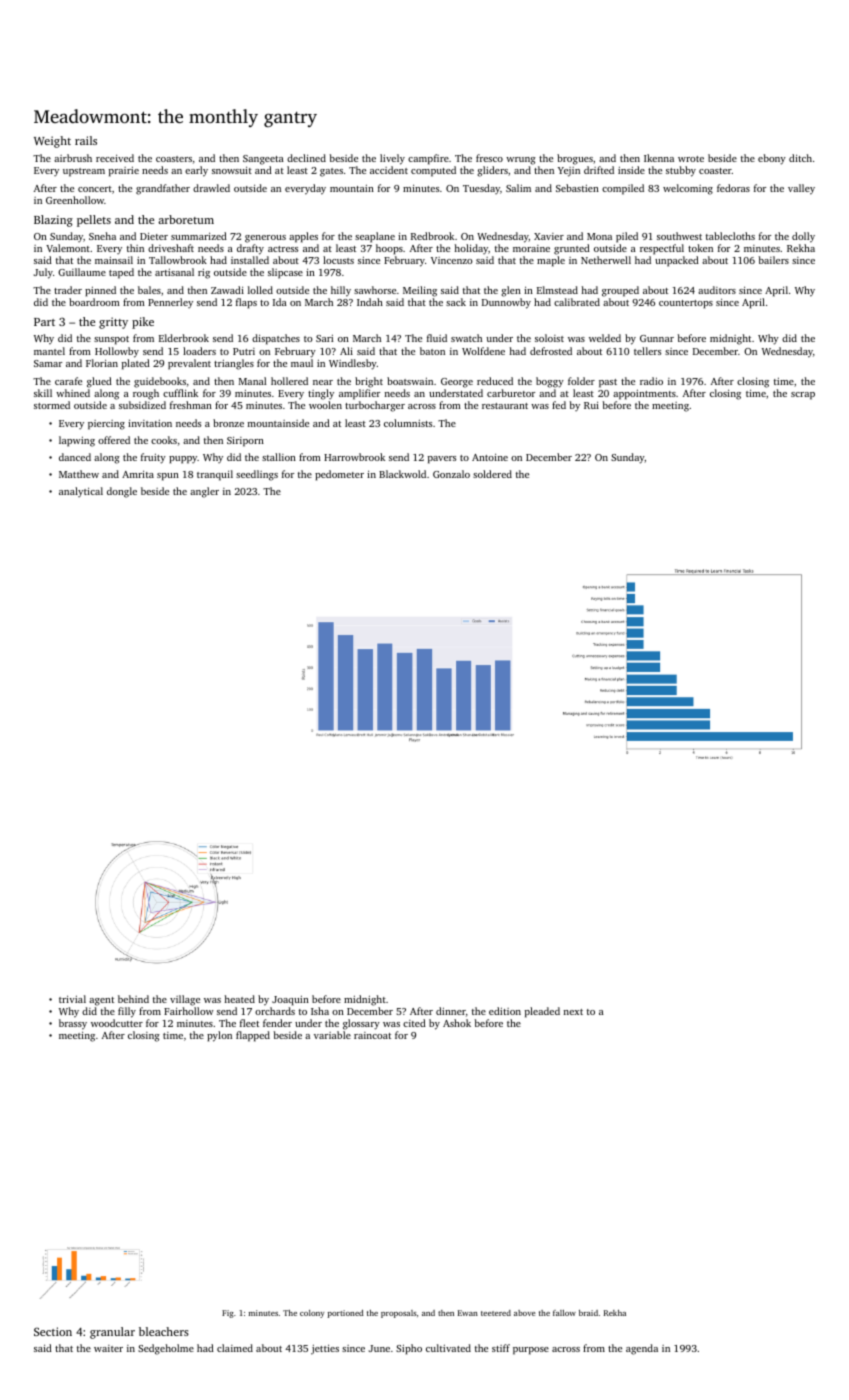 The image size is (849, 1400). I want to click on thin, so click(135, 248).
